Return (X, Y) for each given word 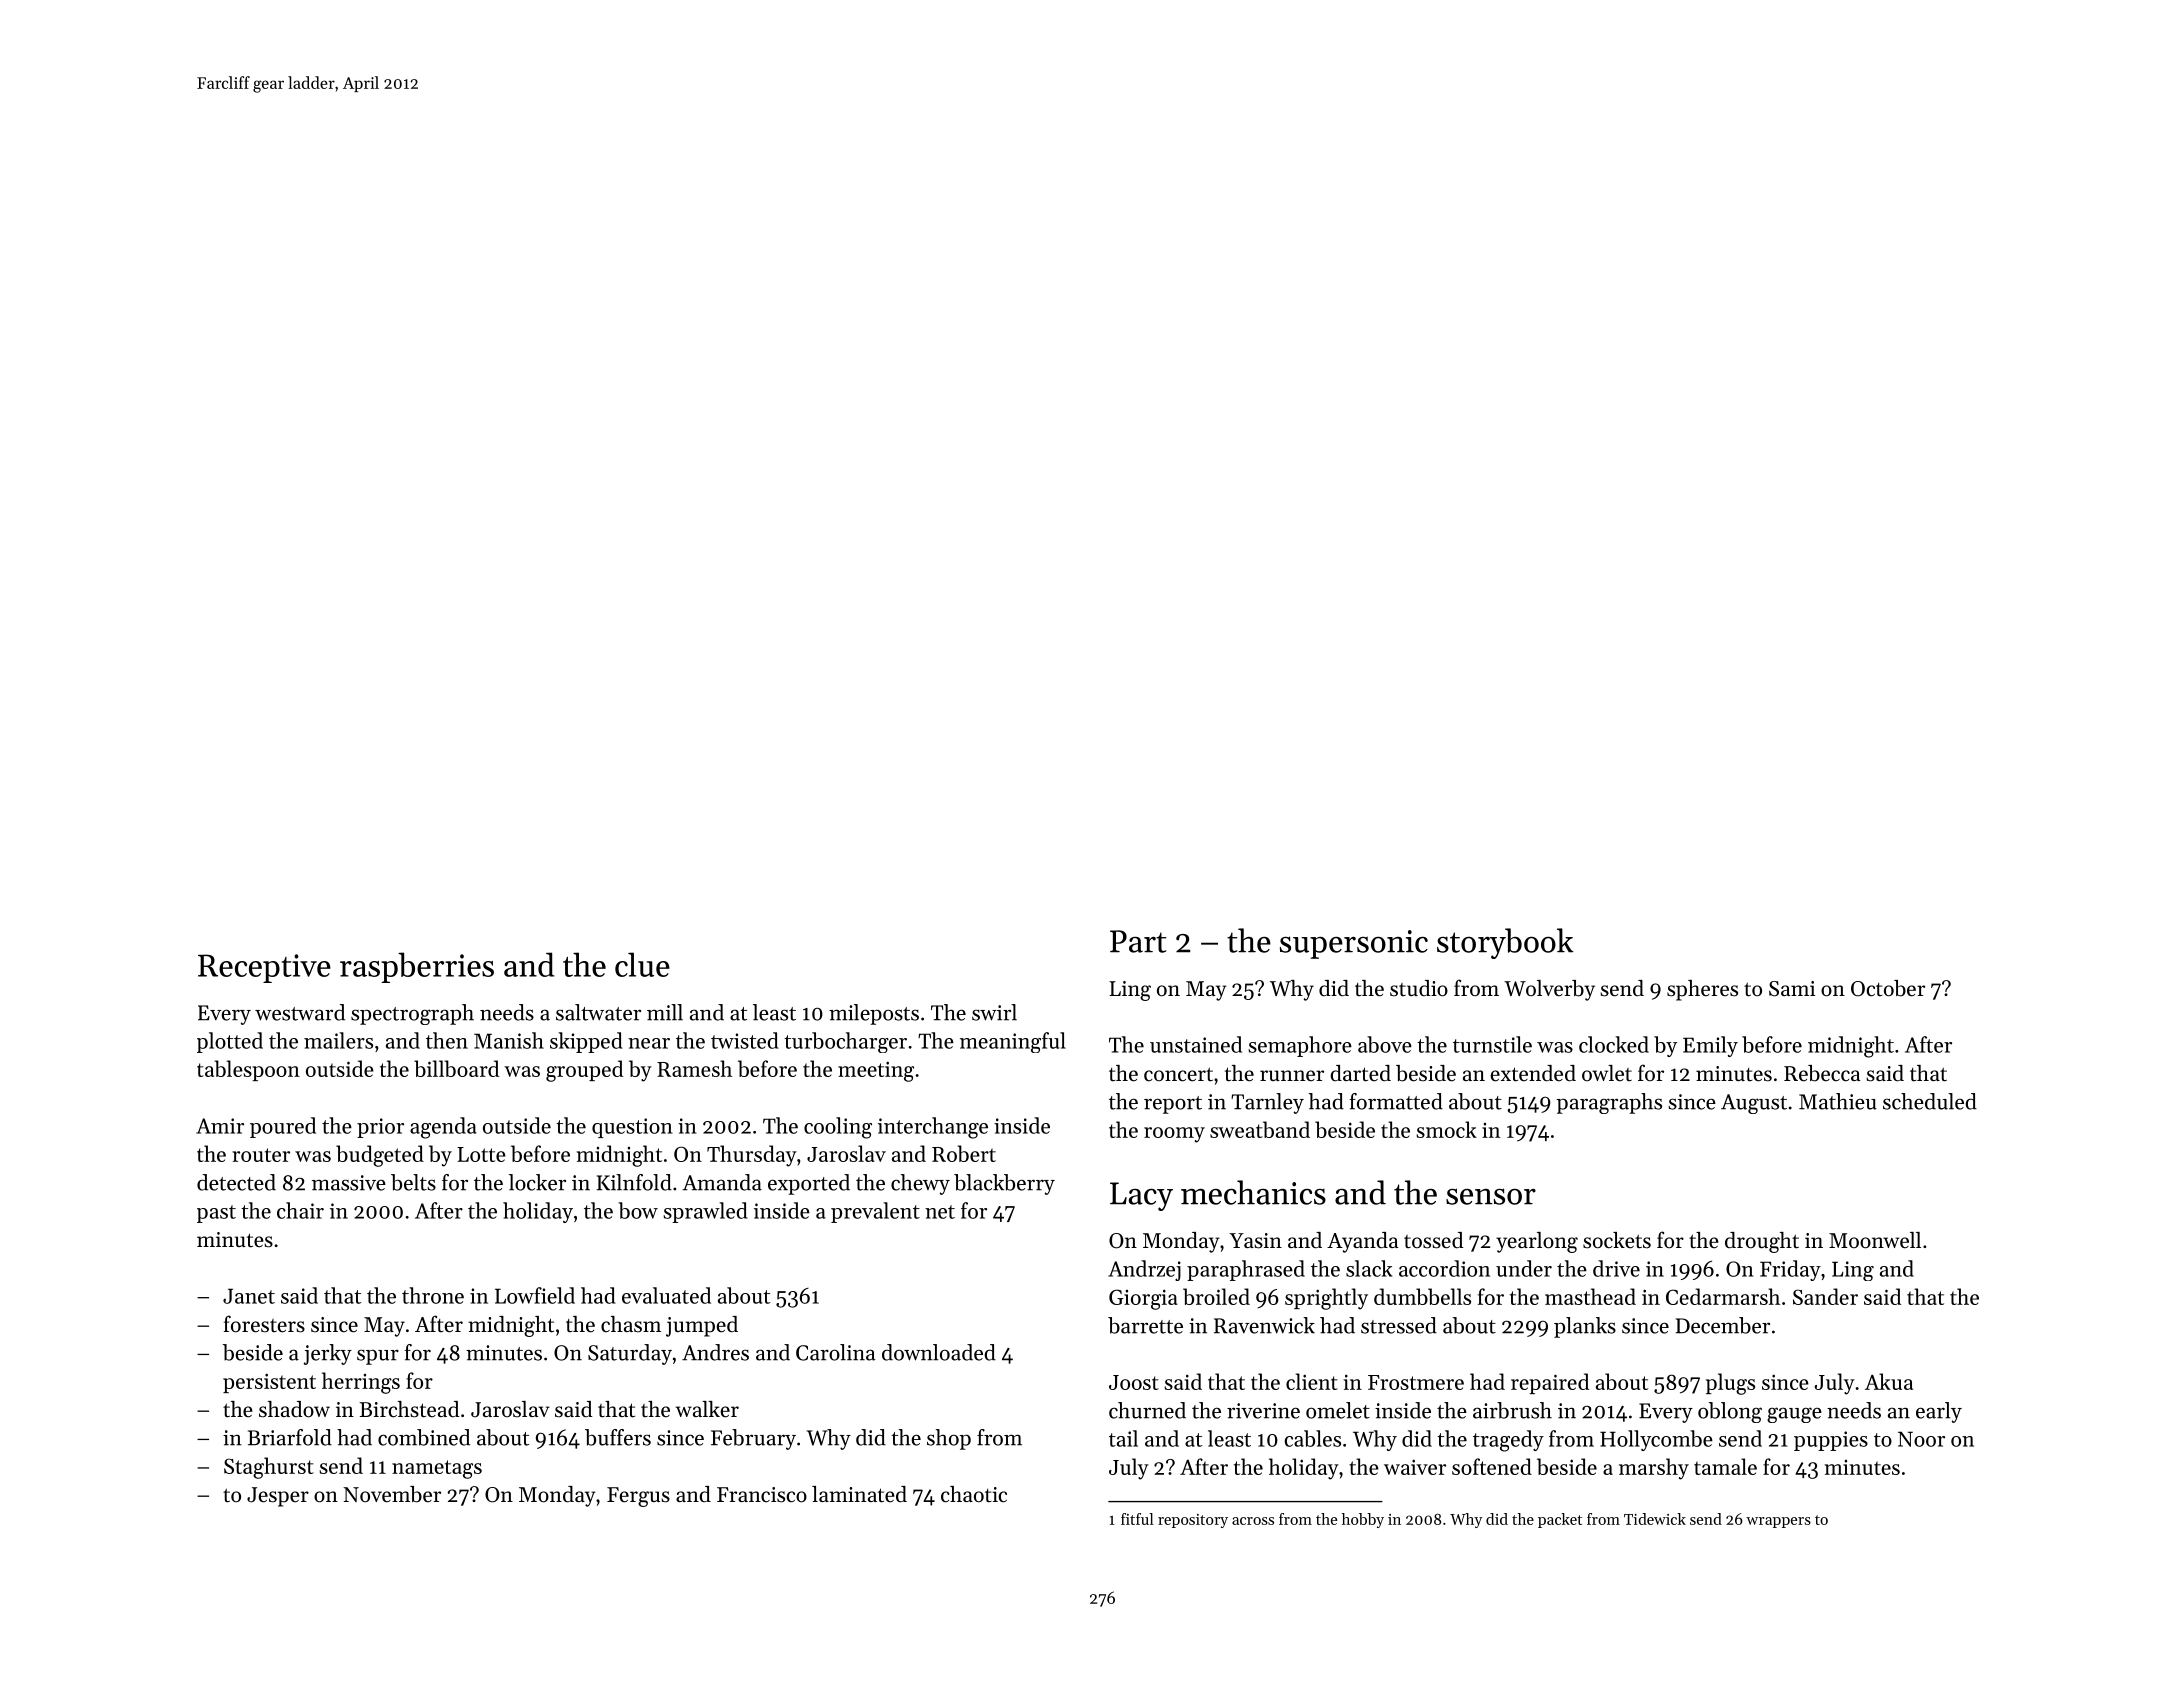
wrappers (1778, 1522)
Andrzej (1144, 1270)
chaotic (974, 1494)
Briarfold (290, 1437)
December (1723, 1325)
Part (1138, 941)
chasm (631, 1324)
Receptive (264, 968)
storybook (1505, 943)
